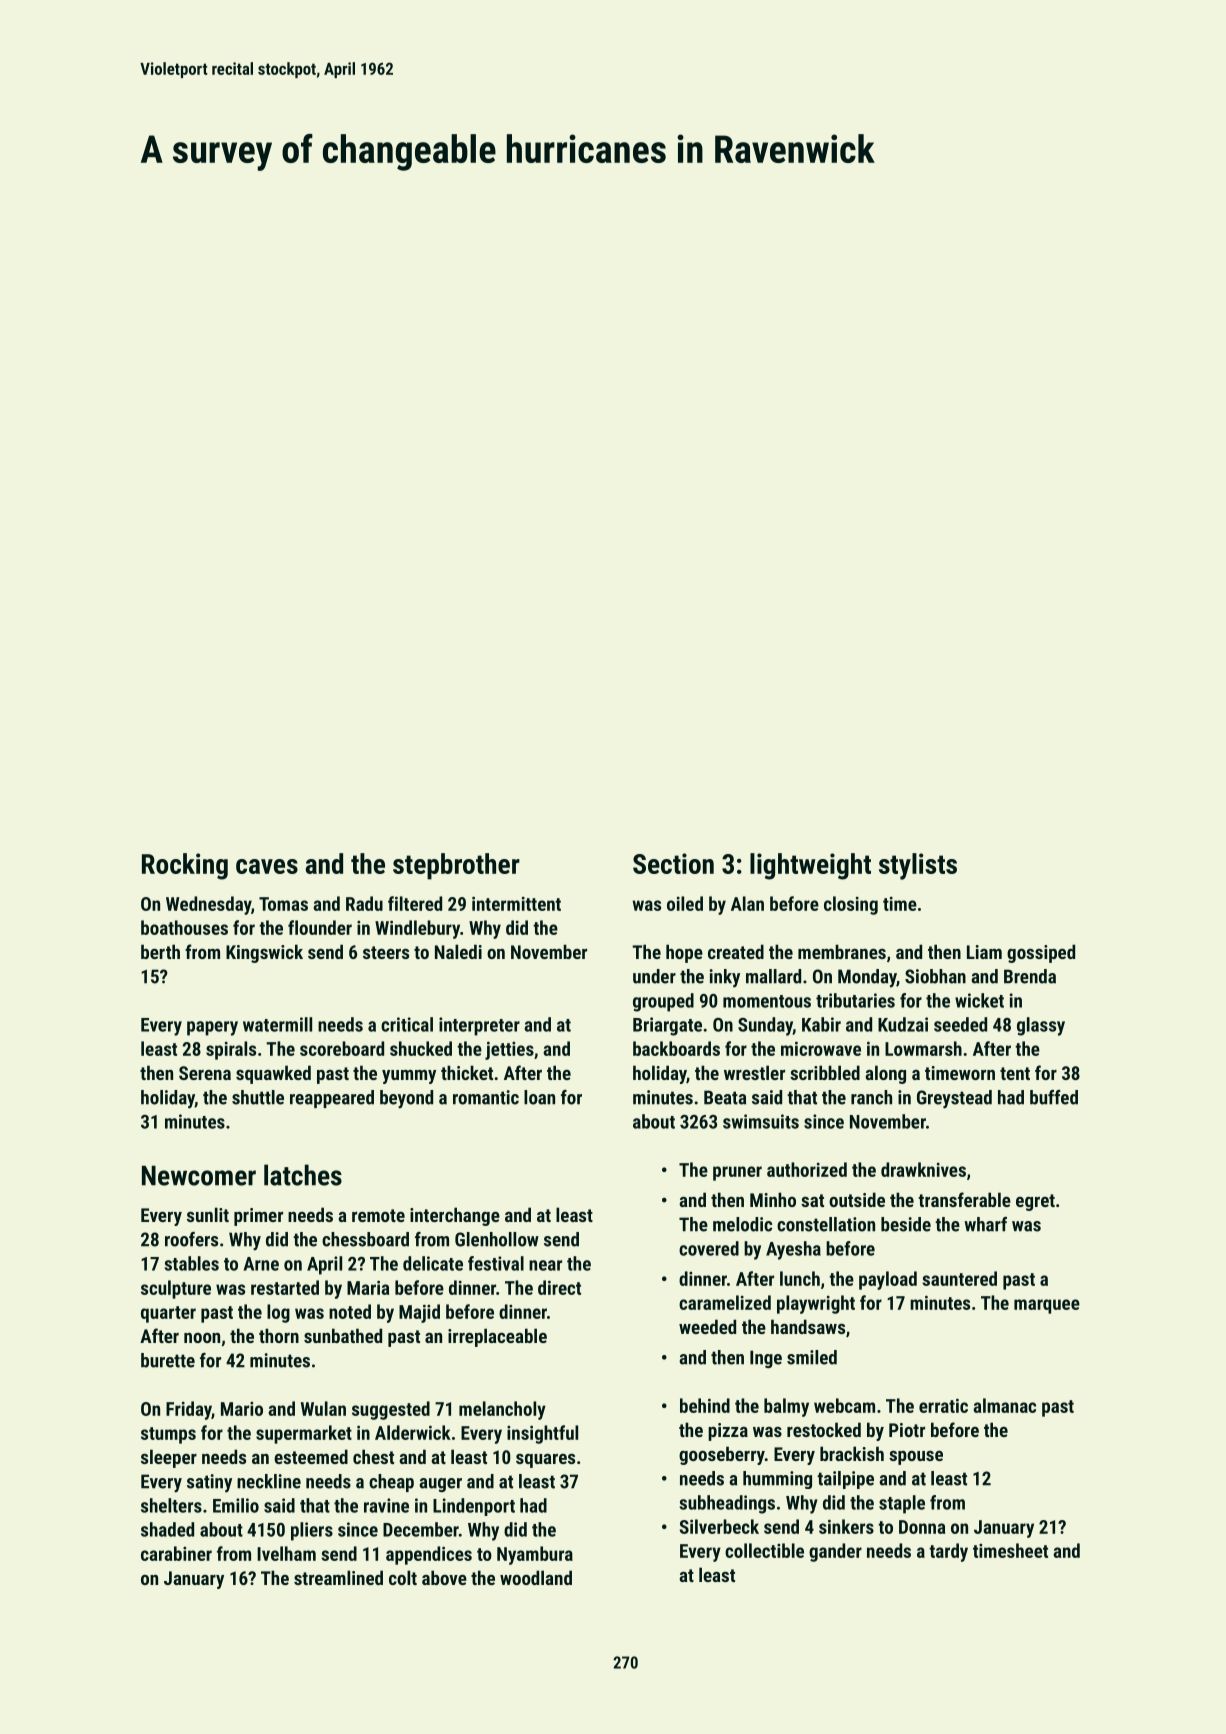 The width and height of the screenshot is (1226, 1734). I want to click on gander, so click(835, 1552).
